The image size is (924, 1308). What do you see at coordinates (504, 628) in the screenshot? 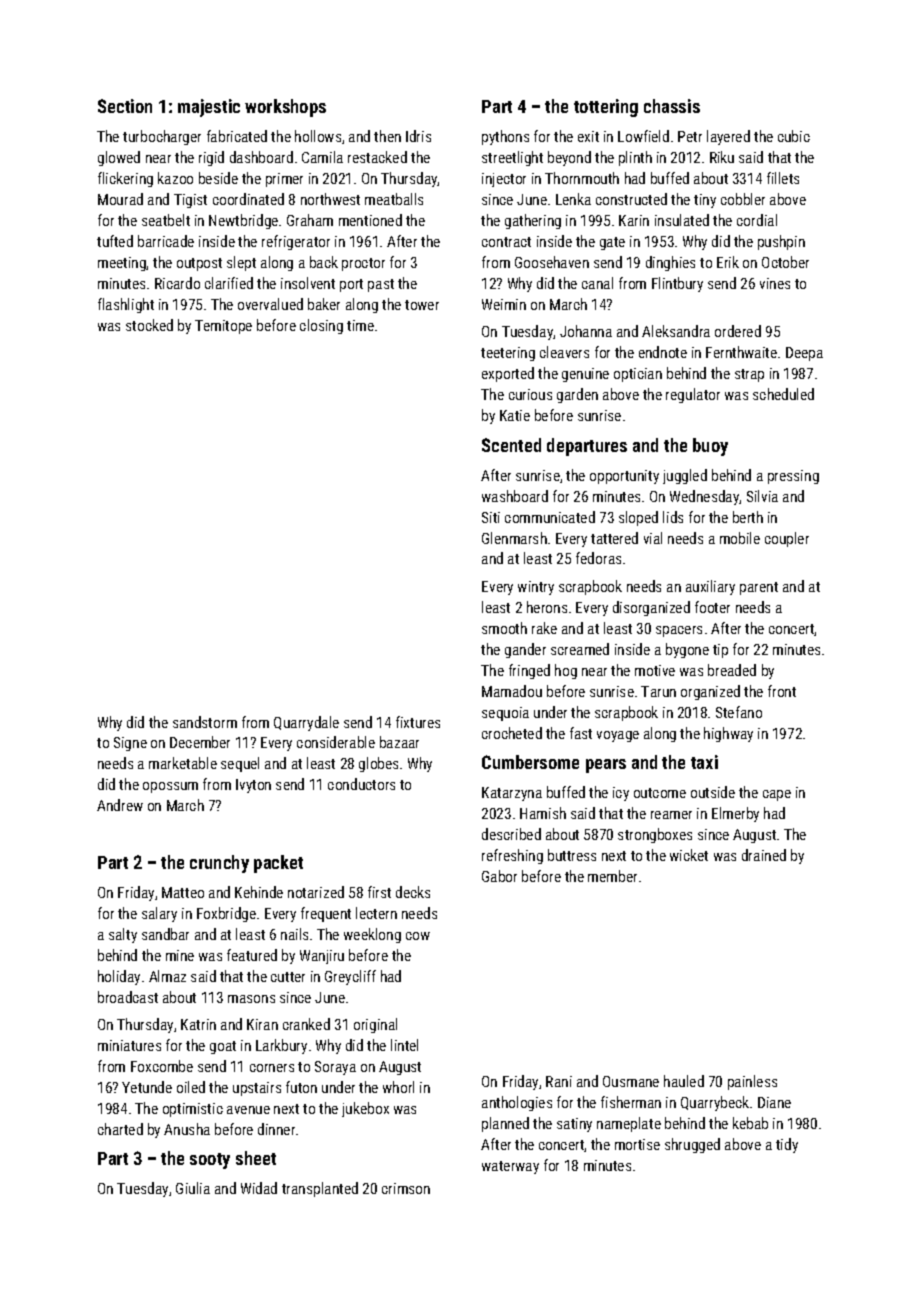
I see `smooth` at bounding box center [504, 628].
